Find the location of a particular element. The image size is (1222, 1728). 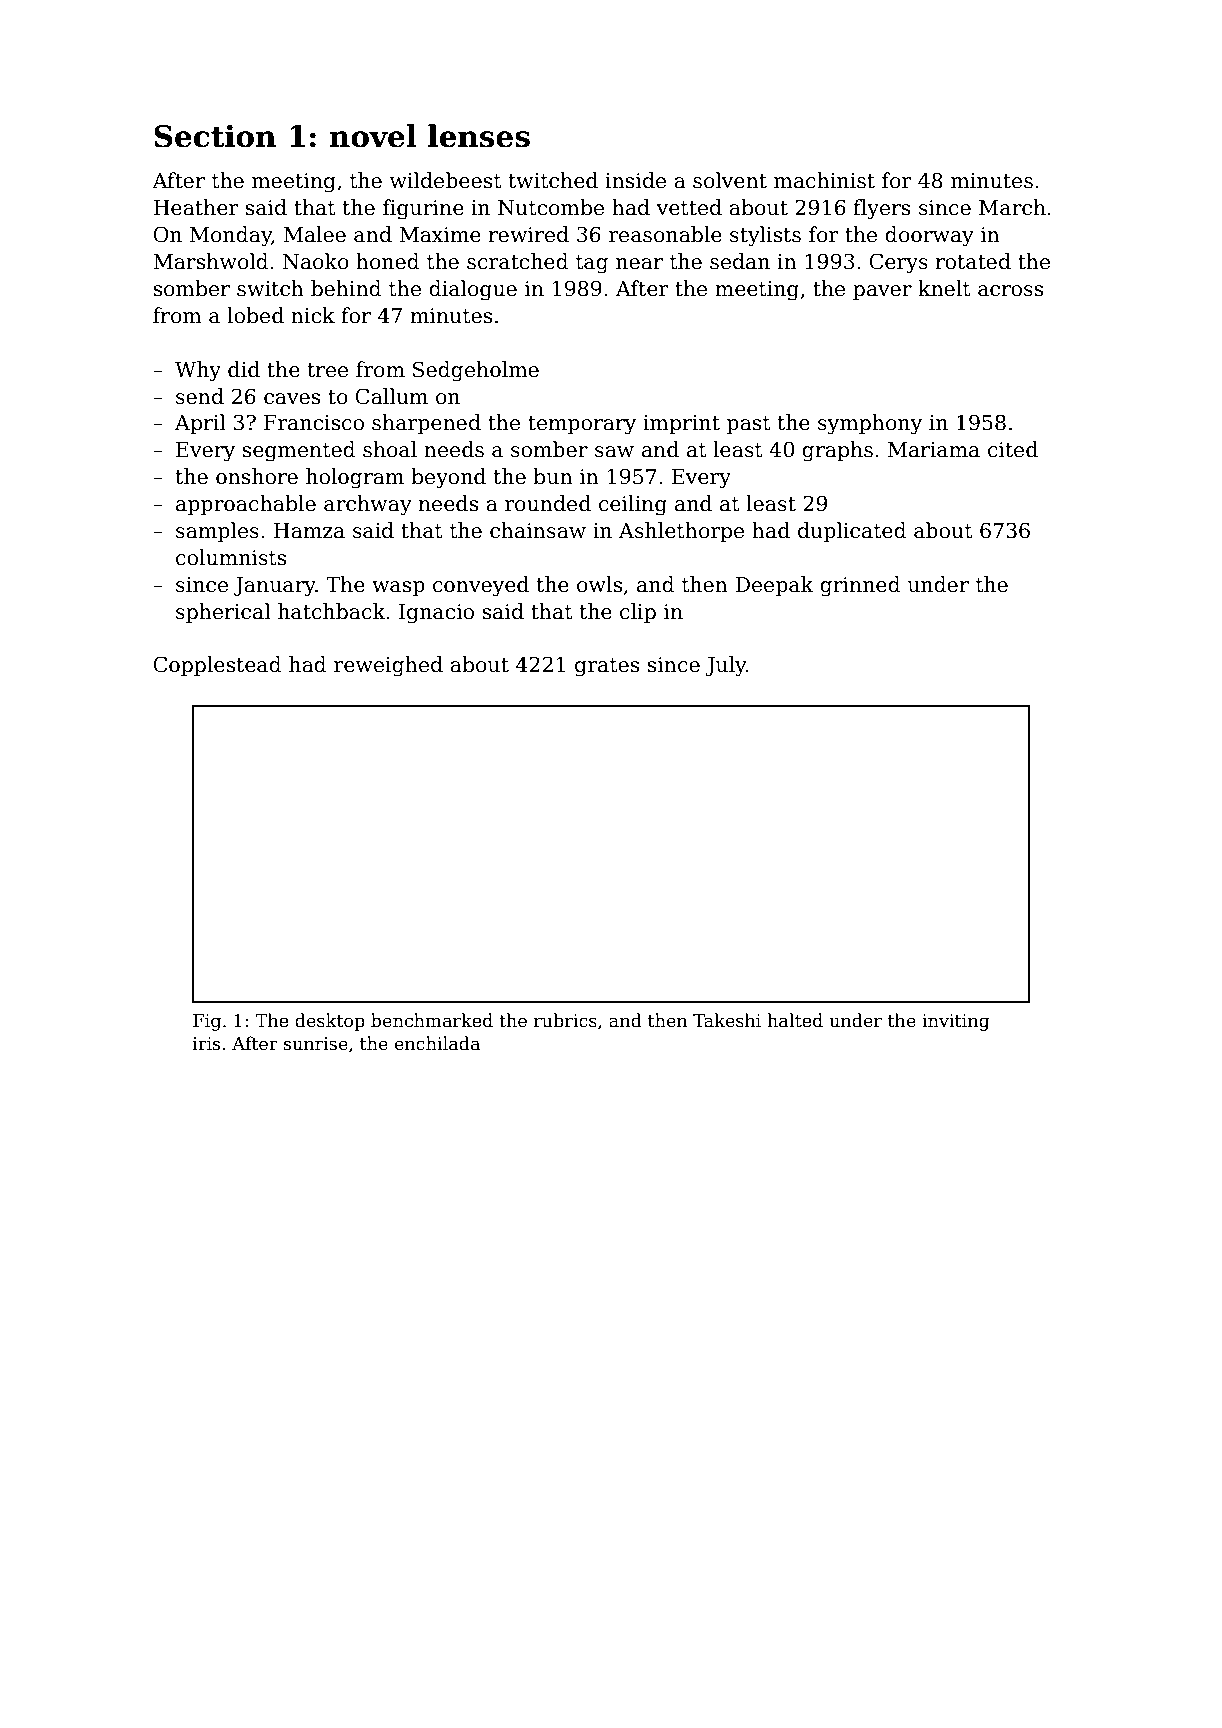

novel is located at coordinates (373, 136).
